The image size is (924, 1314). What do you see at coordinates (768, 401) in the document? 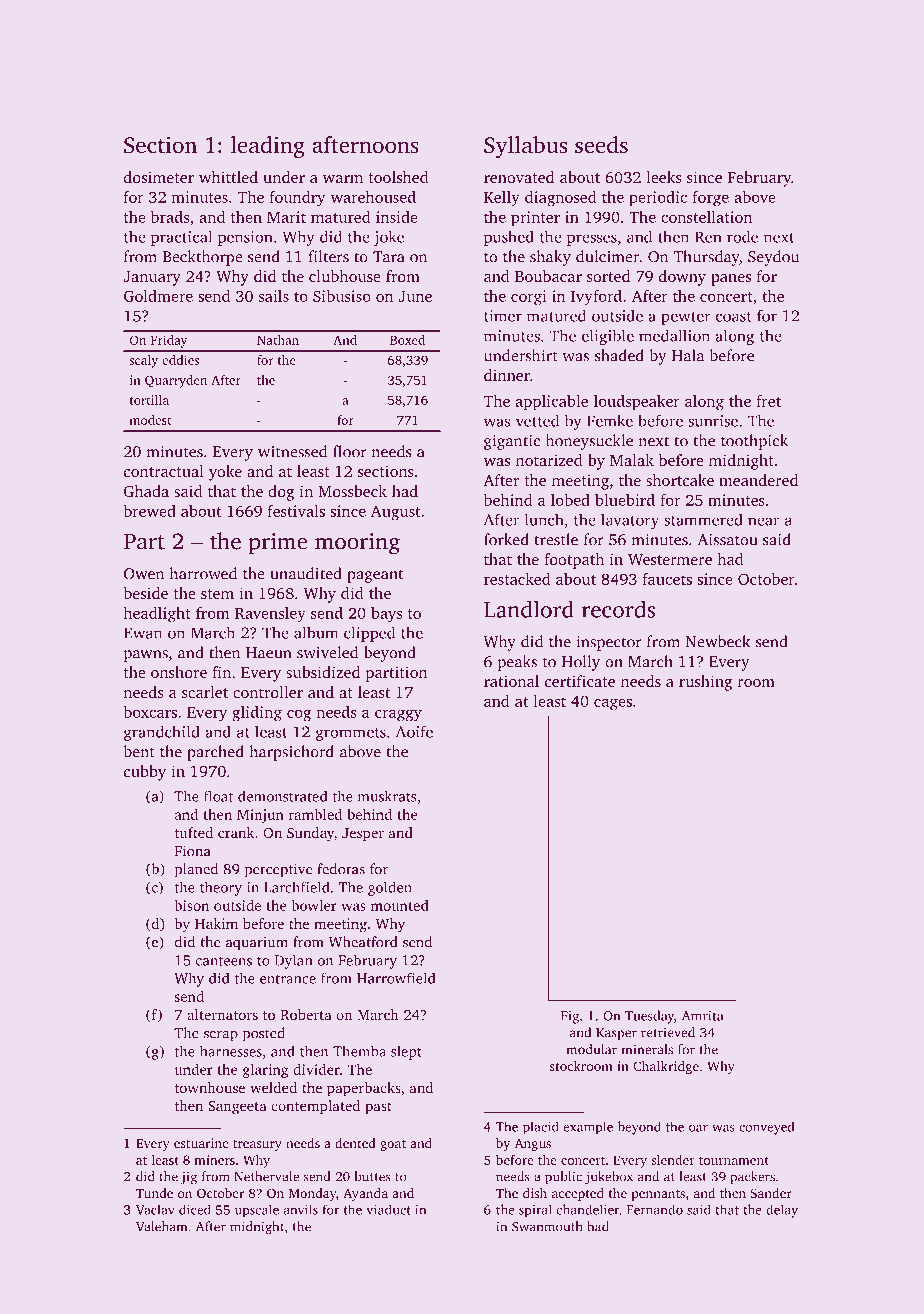
I see `fret` at bounding box center [768, 401].
